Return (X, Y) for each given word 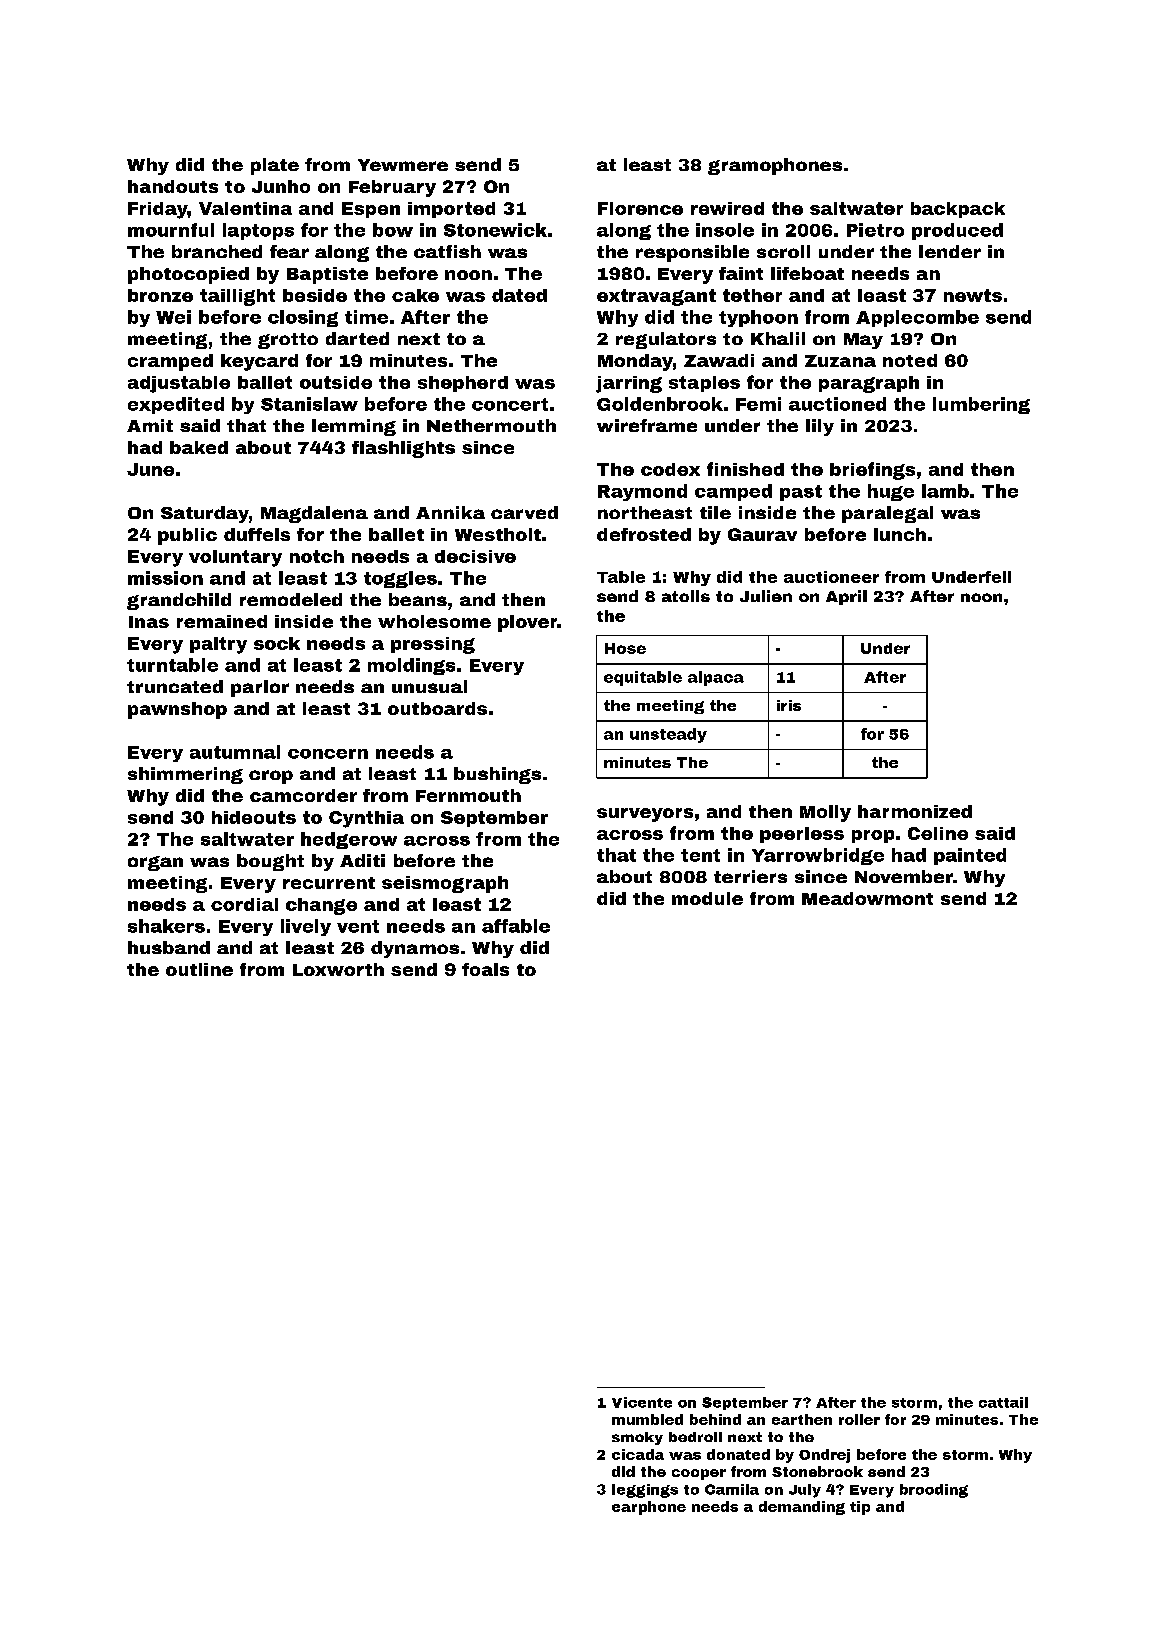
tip (860, 1508)
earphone (649, 1508)
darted (357, 338)
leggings (645, 1491)
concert (510, 404)
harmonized (915, 811)
